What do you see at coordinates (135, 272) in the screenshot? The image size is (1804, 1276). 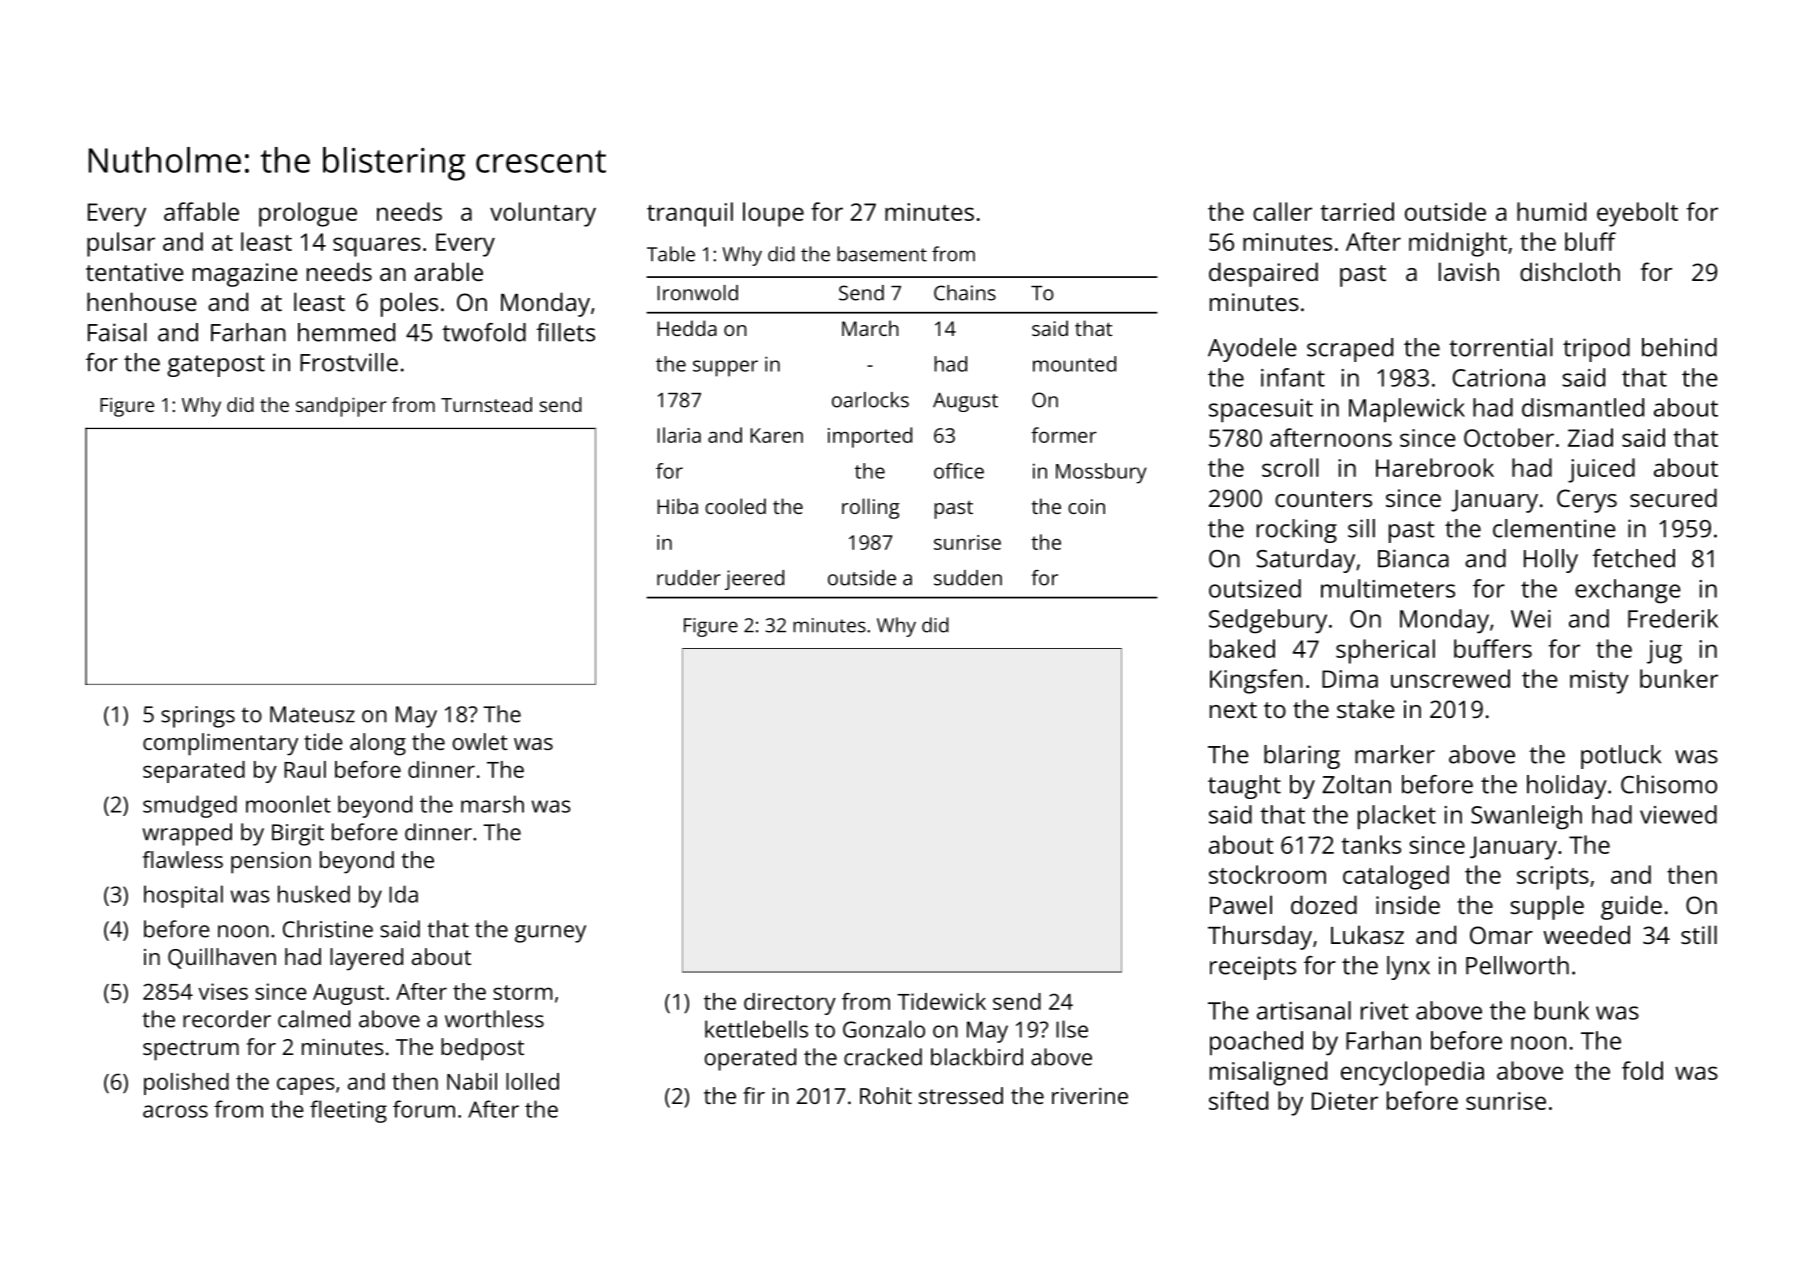 I see `tentative` at bounding box center [135, 272].
